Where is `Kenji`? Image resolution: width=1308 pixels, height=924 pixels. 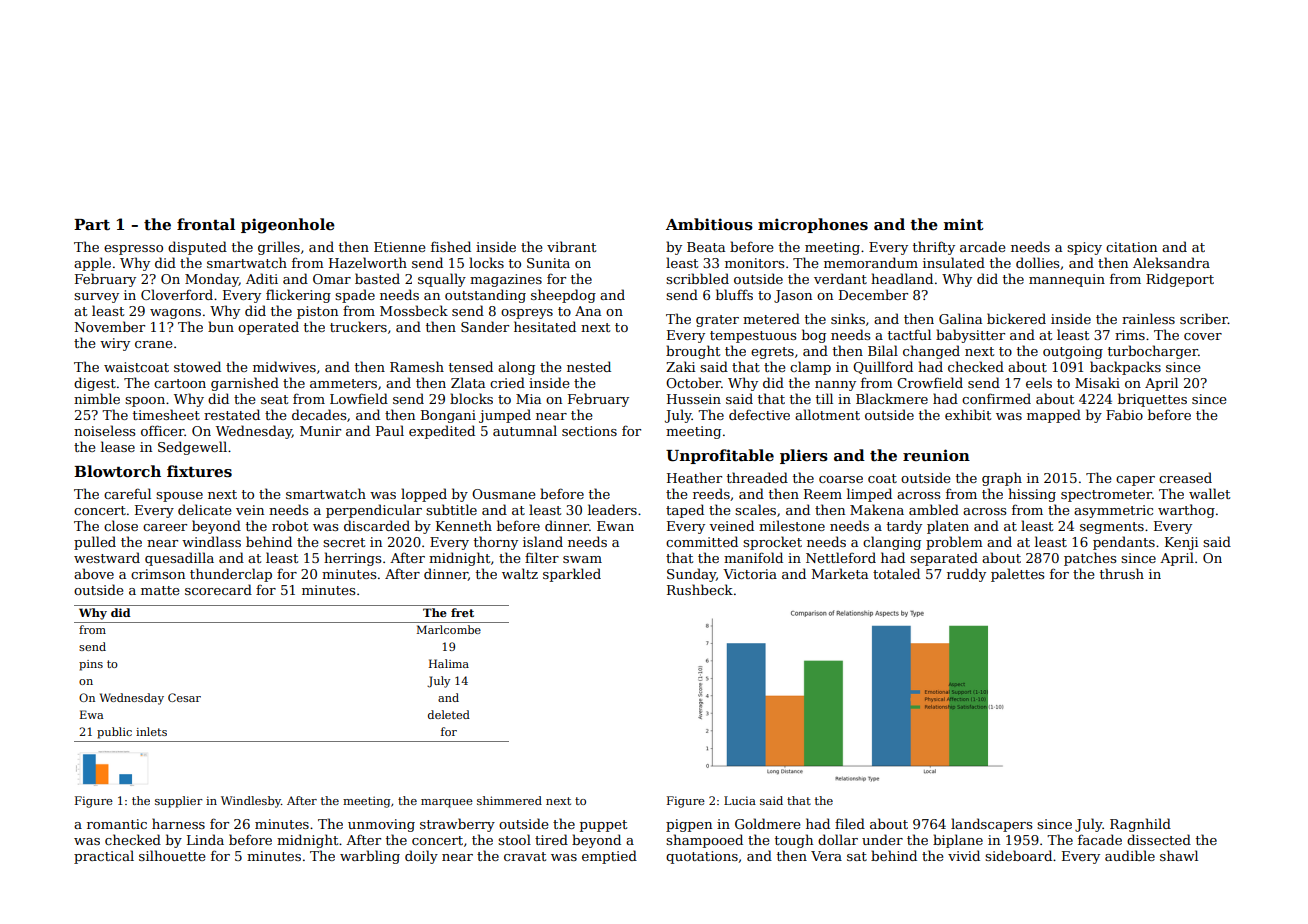 Kenji is located at coordinates (1181, 543).
